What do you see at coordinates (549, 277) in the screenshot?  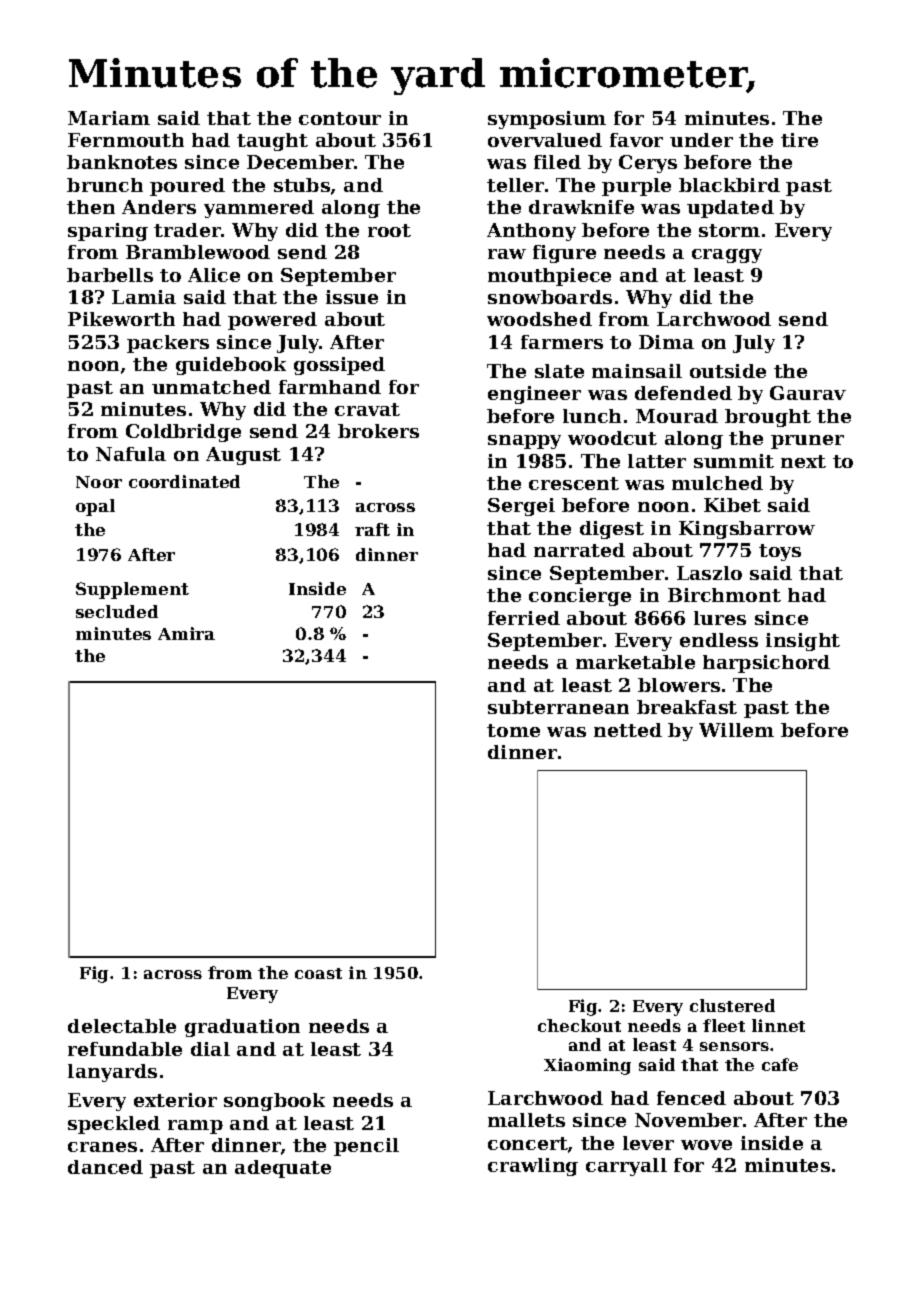 I see `mouthpiece` at bounding box center [549, 277].
